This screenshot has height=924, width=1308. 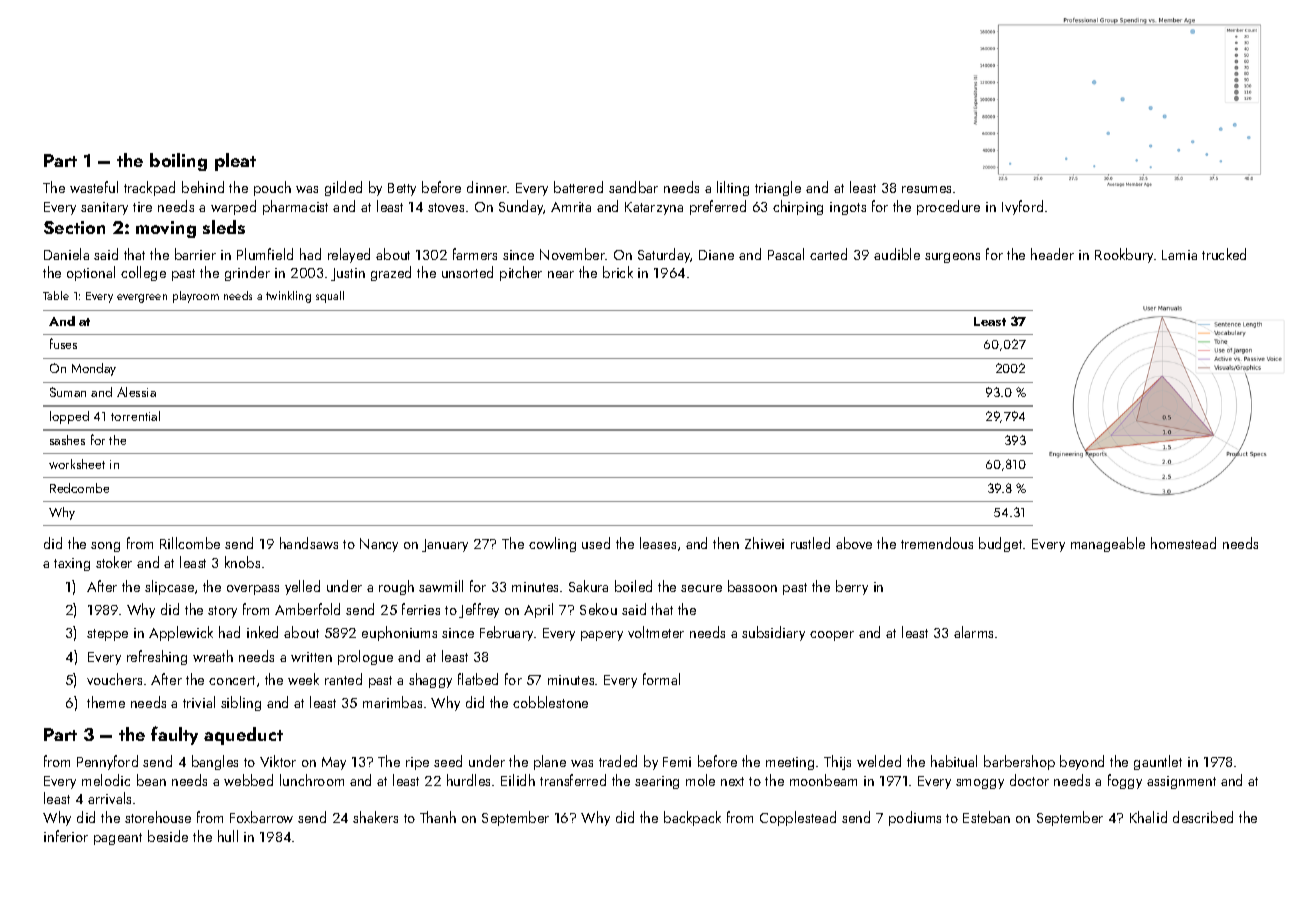 I want to click on Foxbarrow, so click(x=261, y=817).
